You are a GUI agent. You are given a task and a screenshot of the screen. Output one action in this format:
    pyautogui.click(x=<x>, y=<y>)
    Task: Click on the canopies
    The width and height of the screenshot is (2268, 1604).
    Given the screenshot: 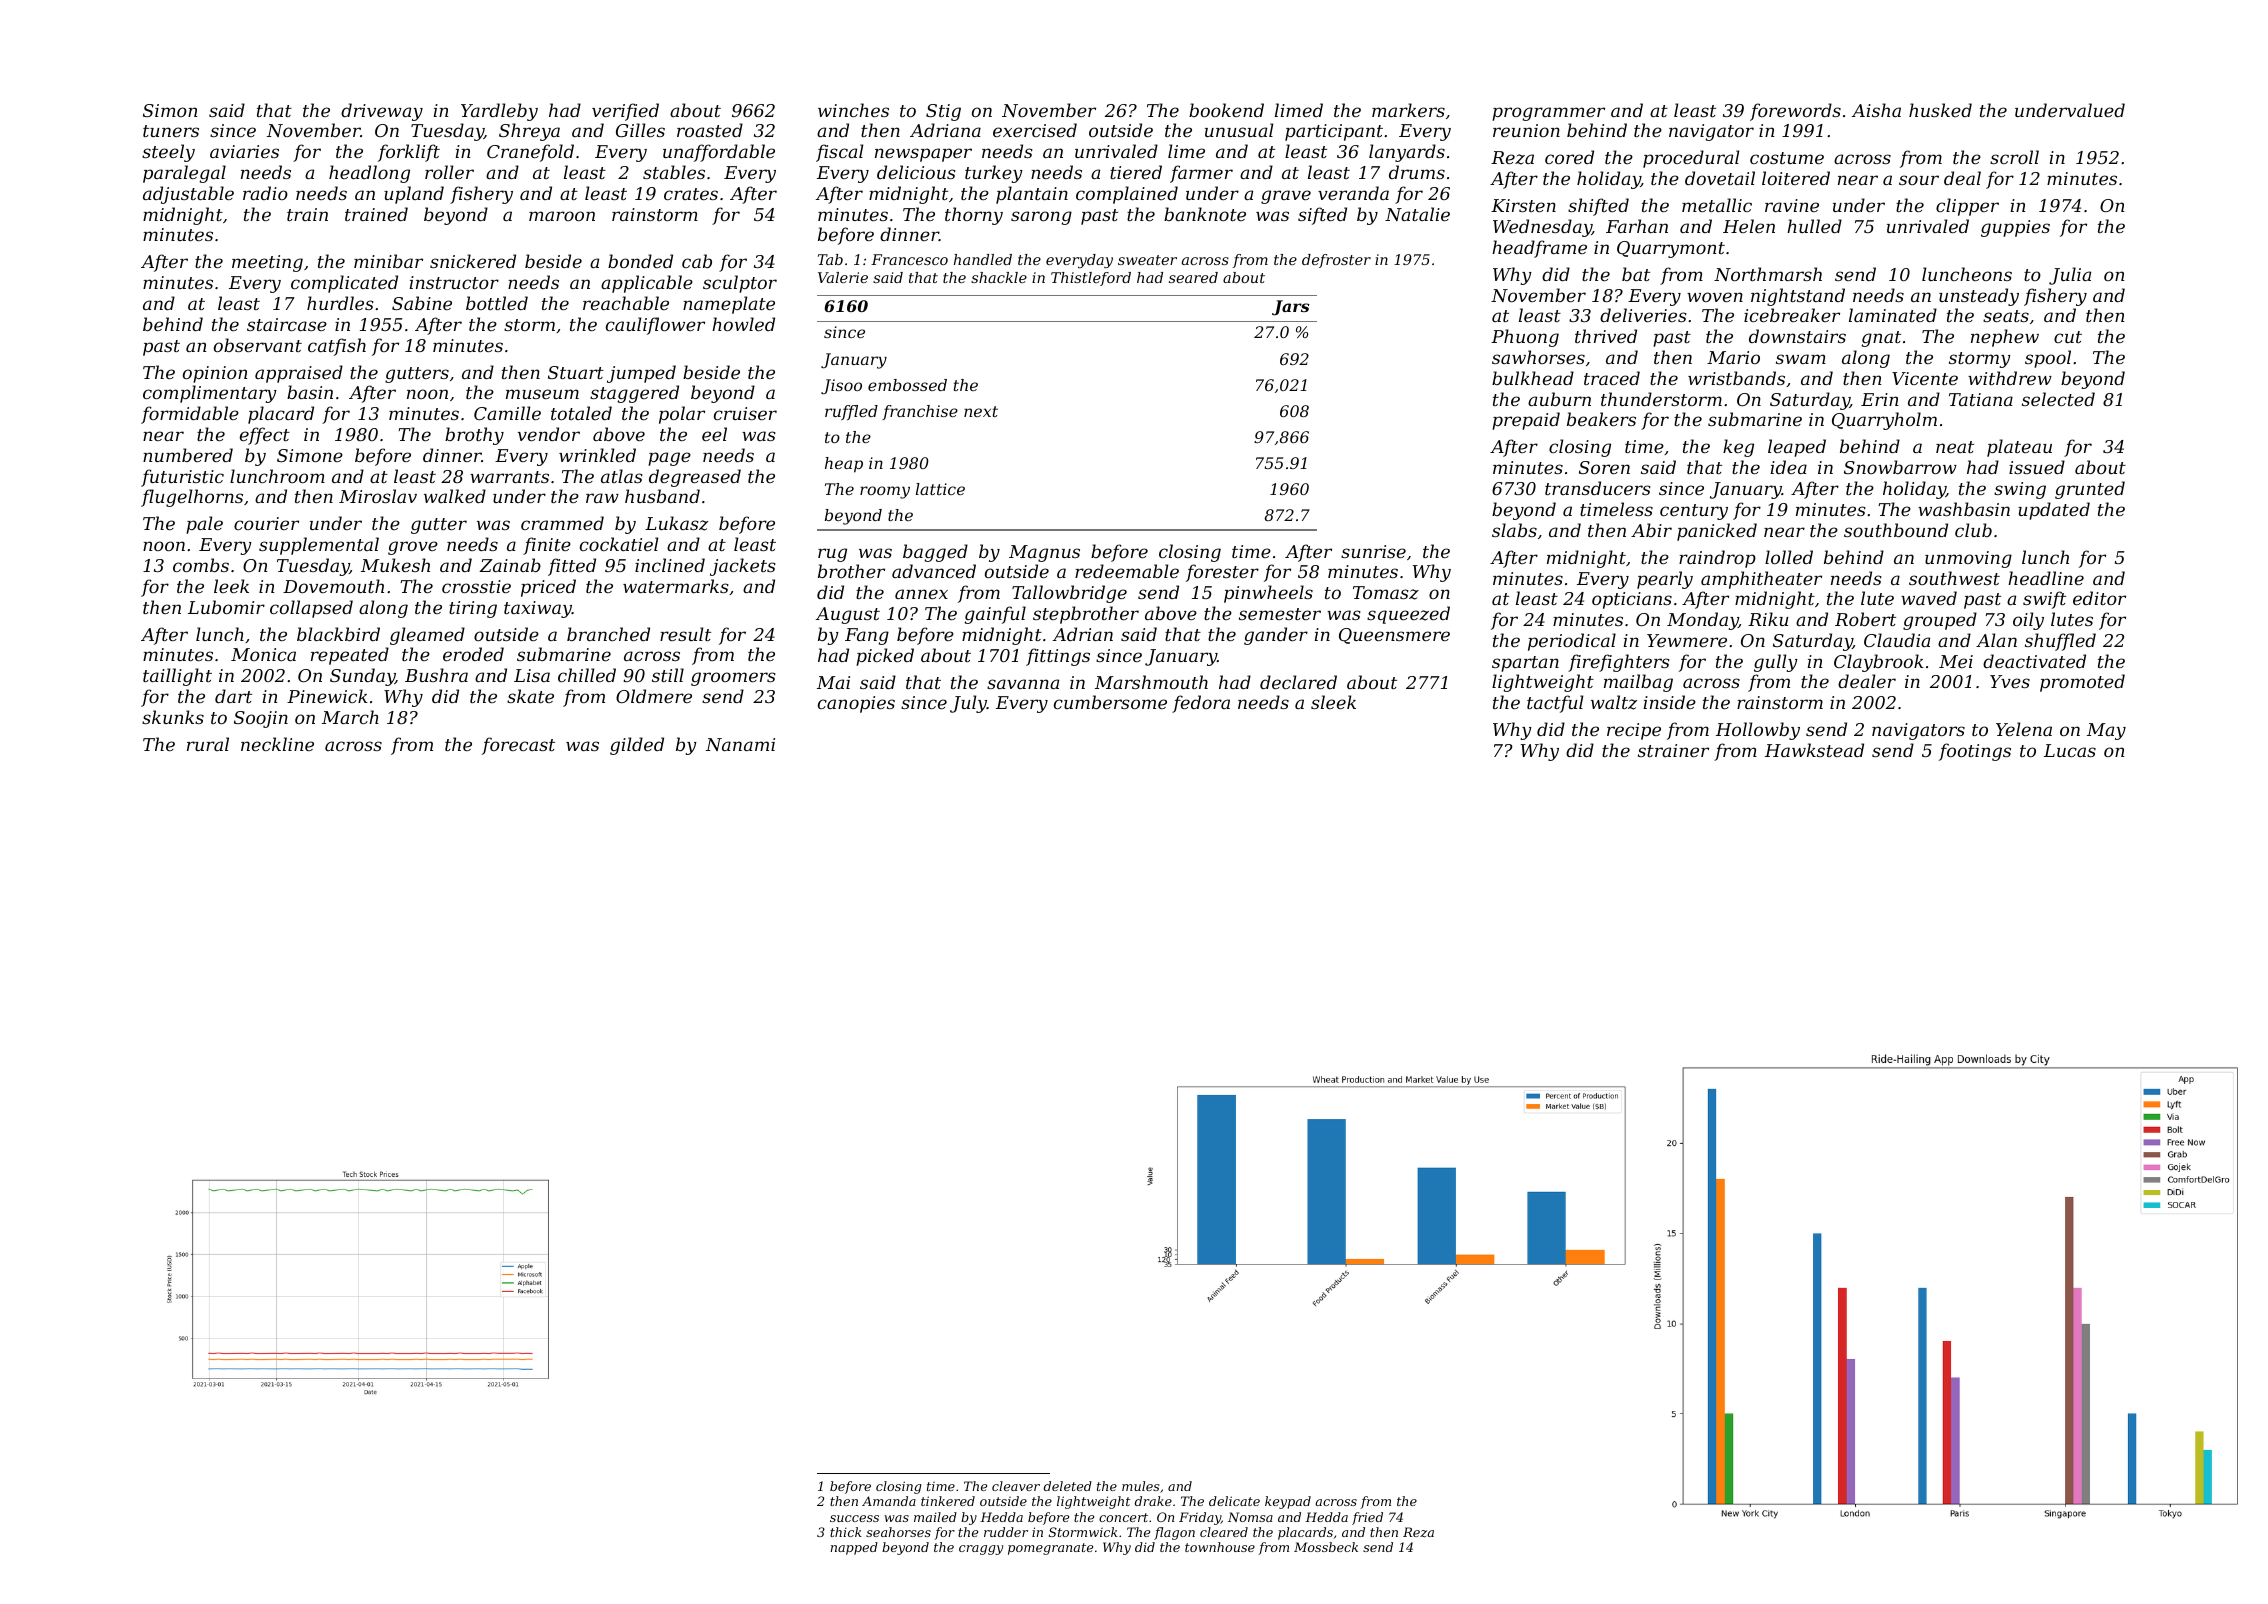 What is the action you would take?
    pyautogui.click(x=856, y=704)
